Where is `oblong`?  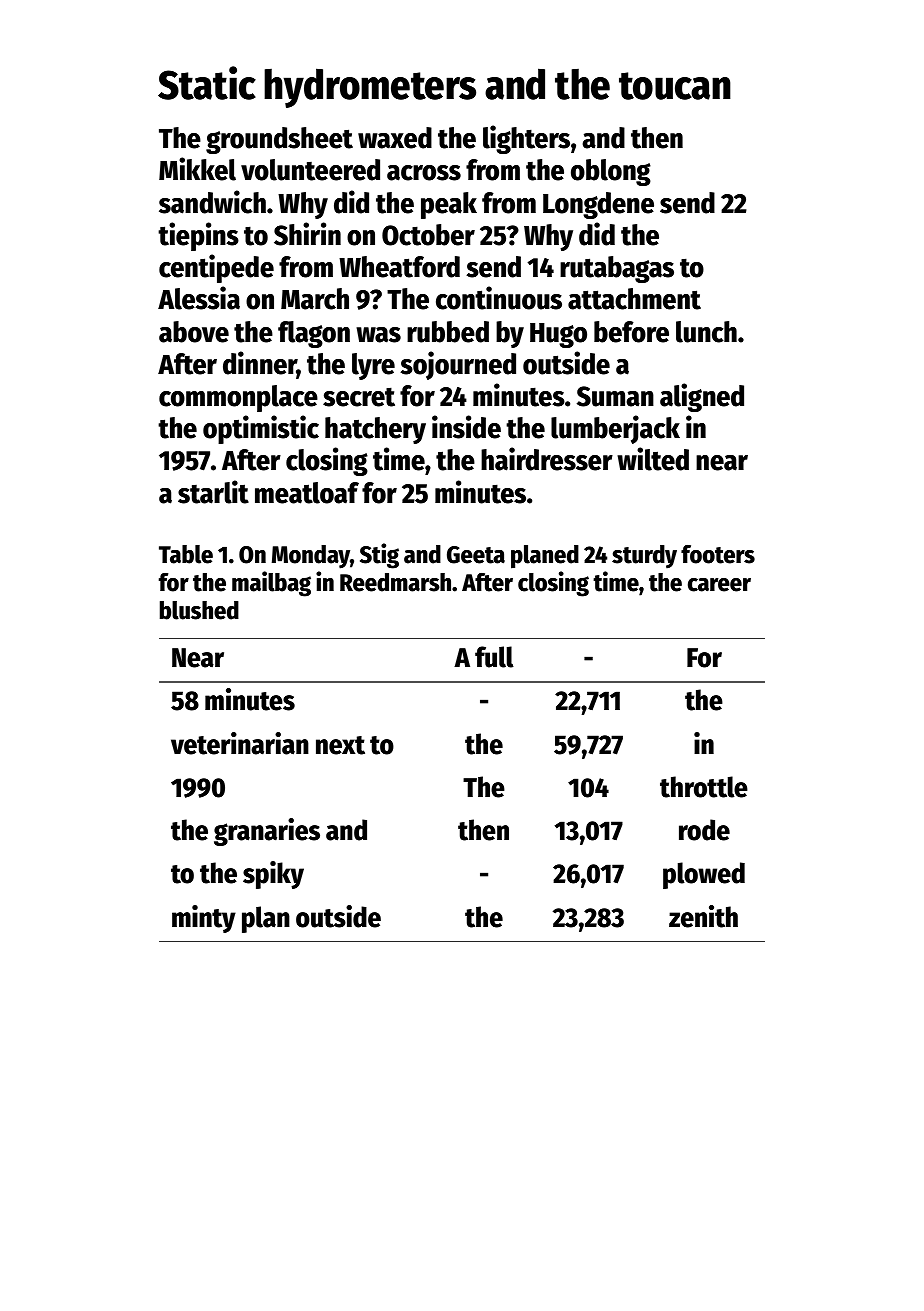
oblong is located at coordinates (611, 172).
